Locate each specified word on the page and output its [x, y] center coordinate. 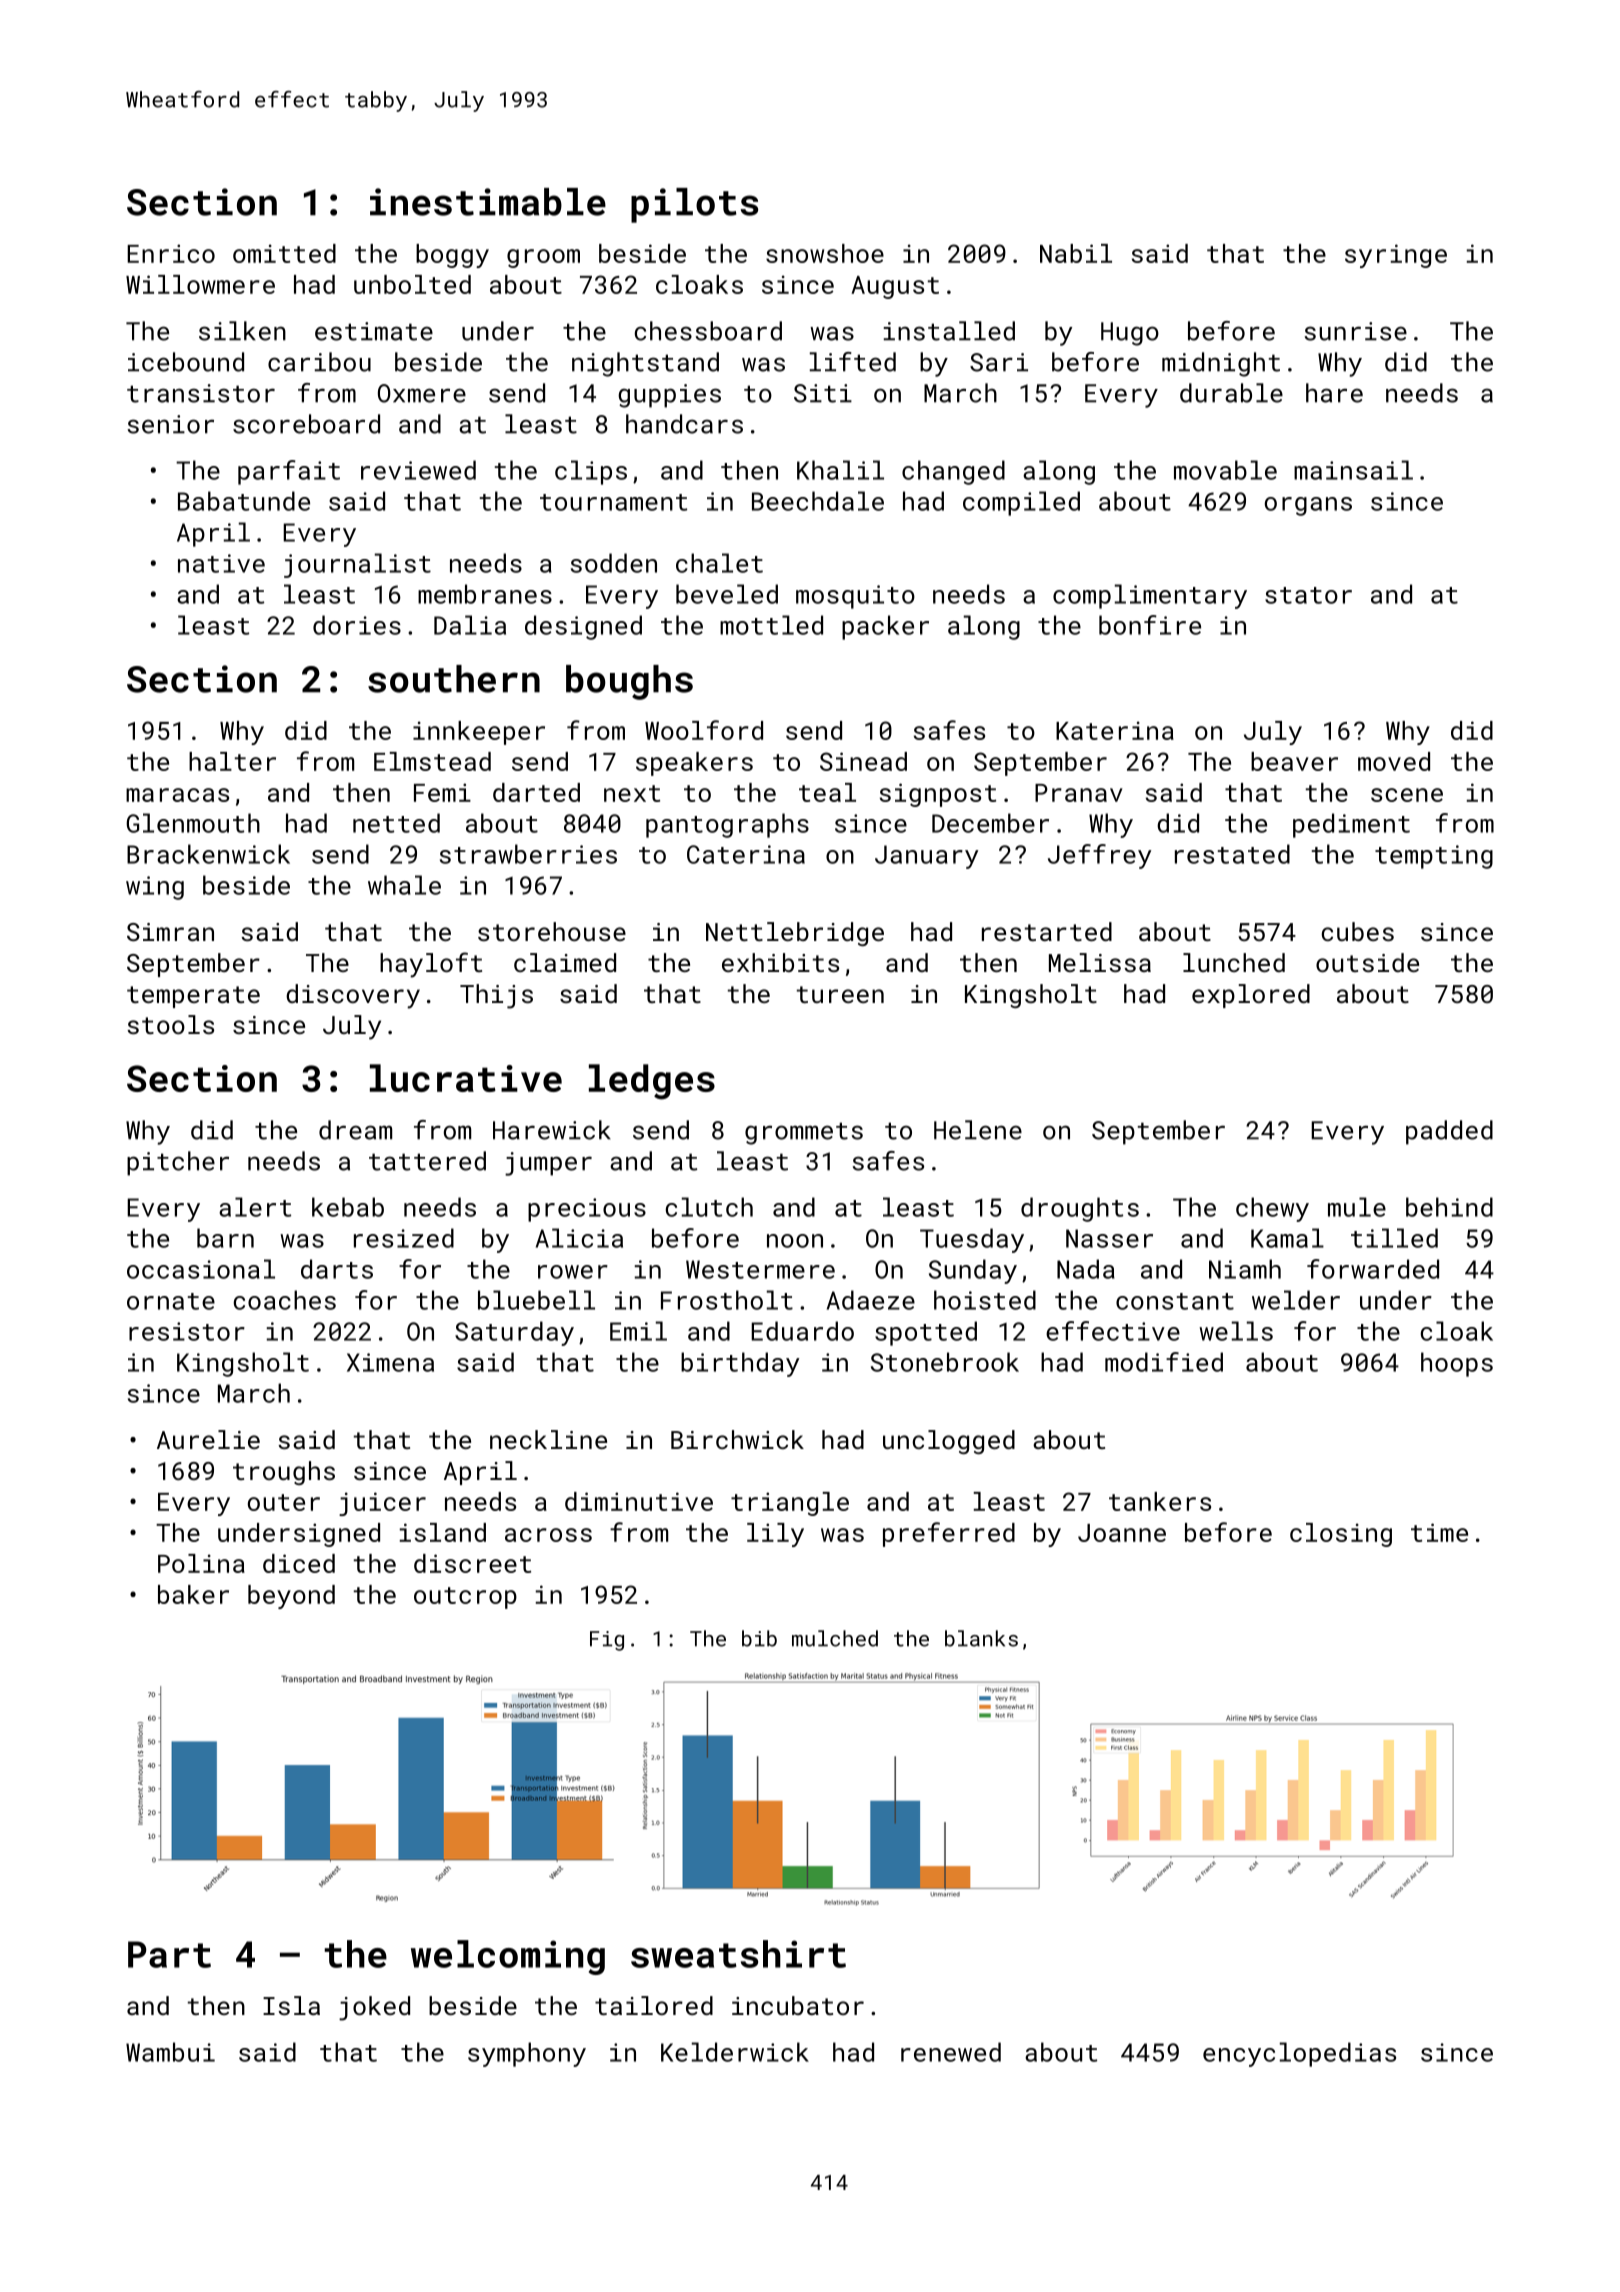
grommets [804, 1133]
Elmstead [432, 761]
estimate [374, 331]
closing [1341, 1535]
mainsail [1353, 470]
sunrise [1356, 331]
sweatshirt [738, 1954]
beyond [291, 1597]
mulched [835, 1638]
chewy [1272, 1209]
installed [949, 331]
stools [170, 1024]
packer [885, 627]
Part [169, 1954]
